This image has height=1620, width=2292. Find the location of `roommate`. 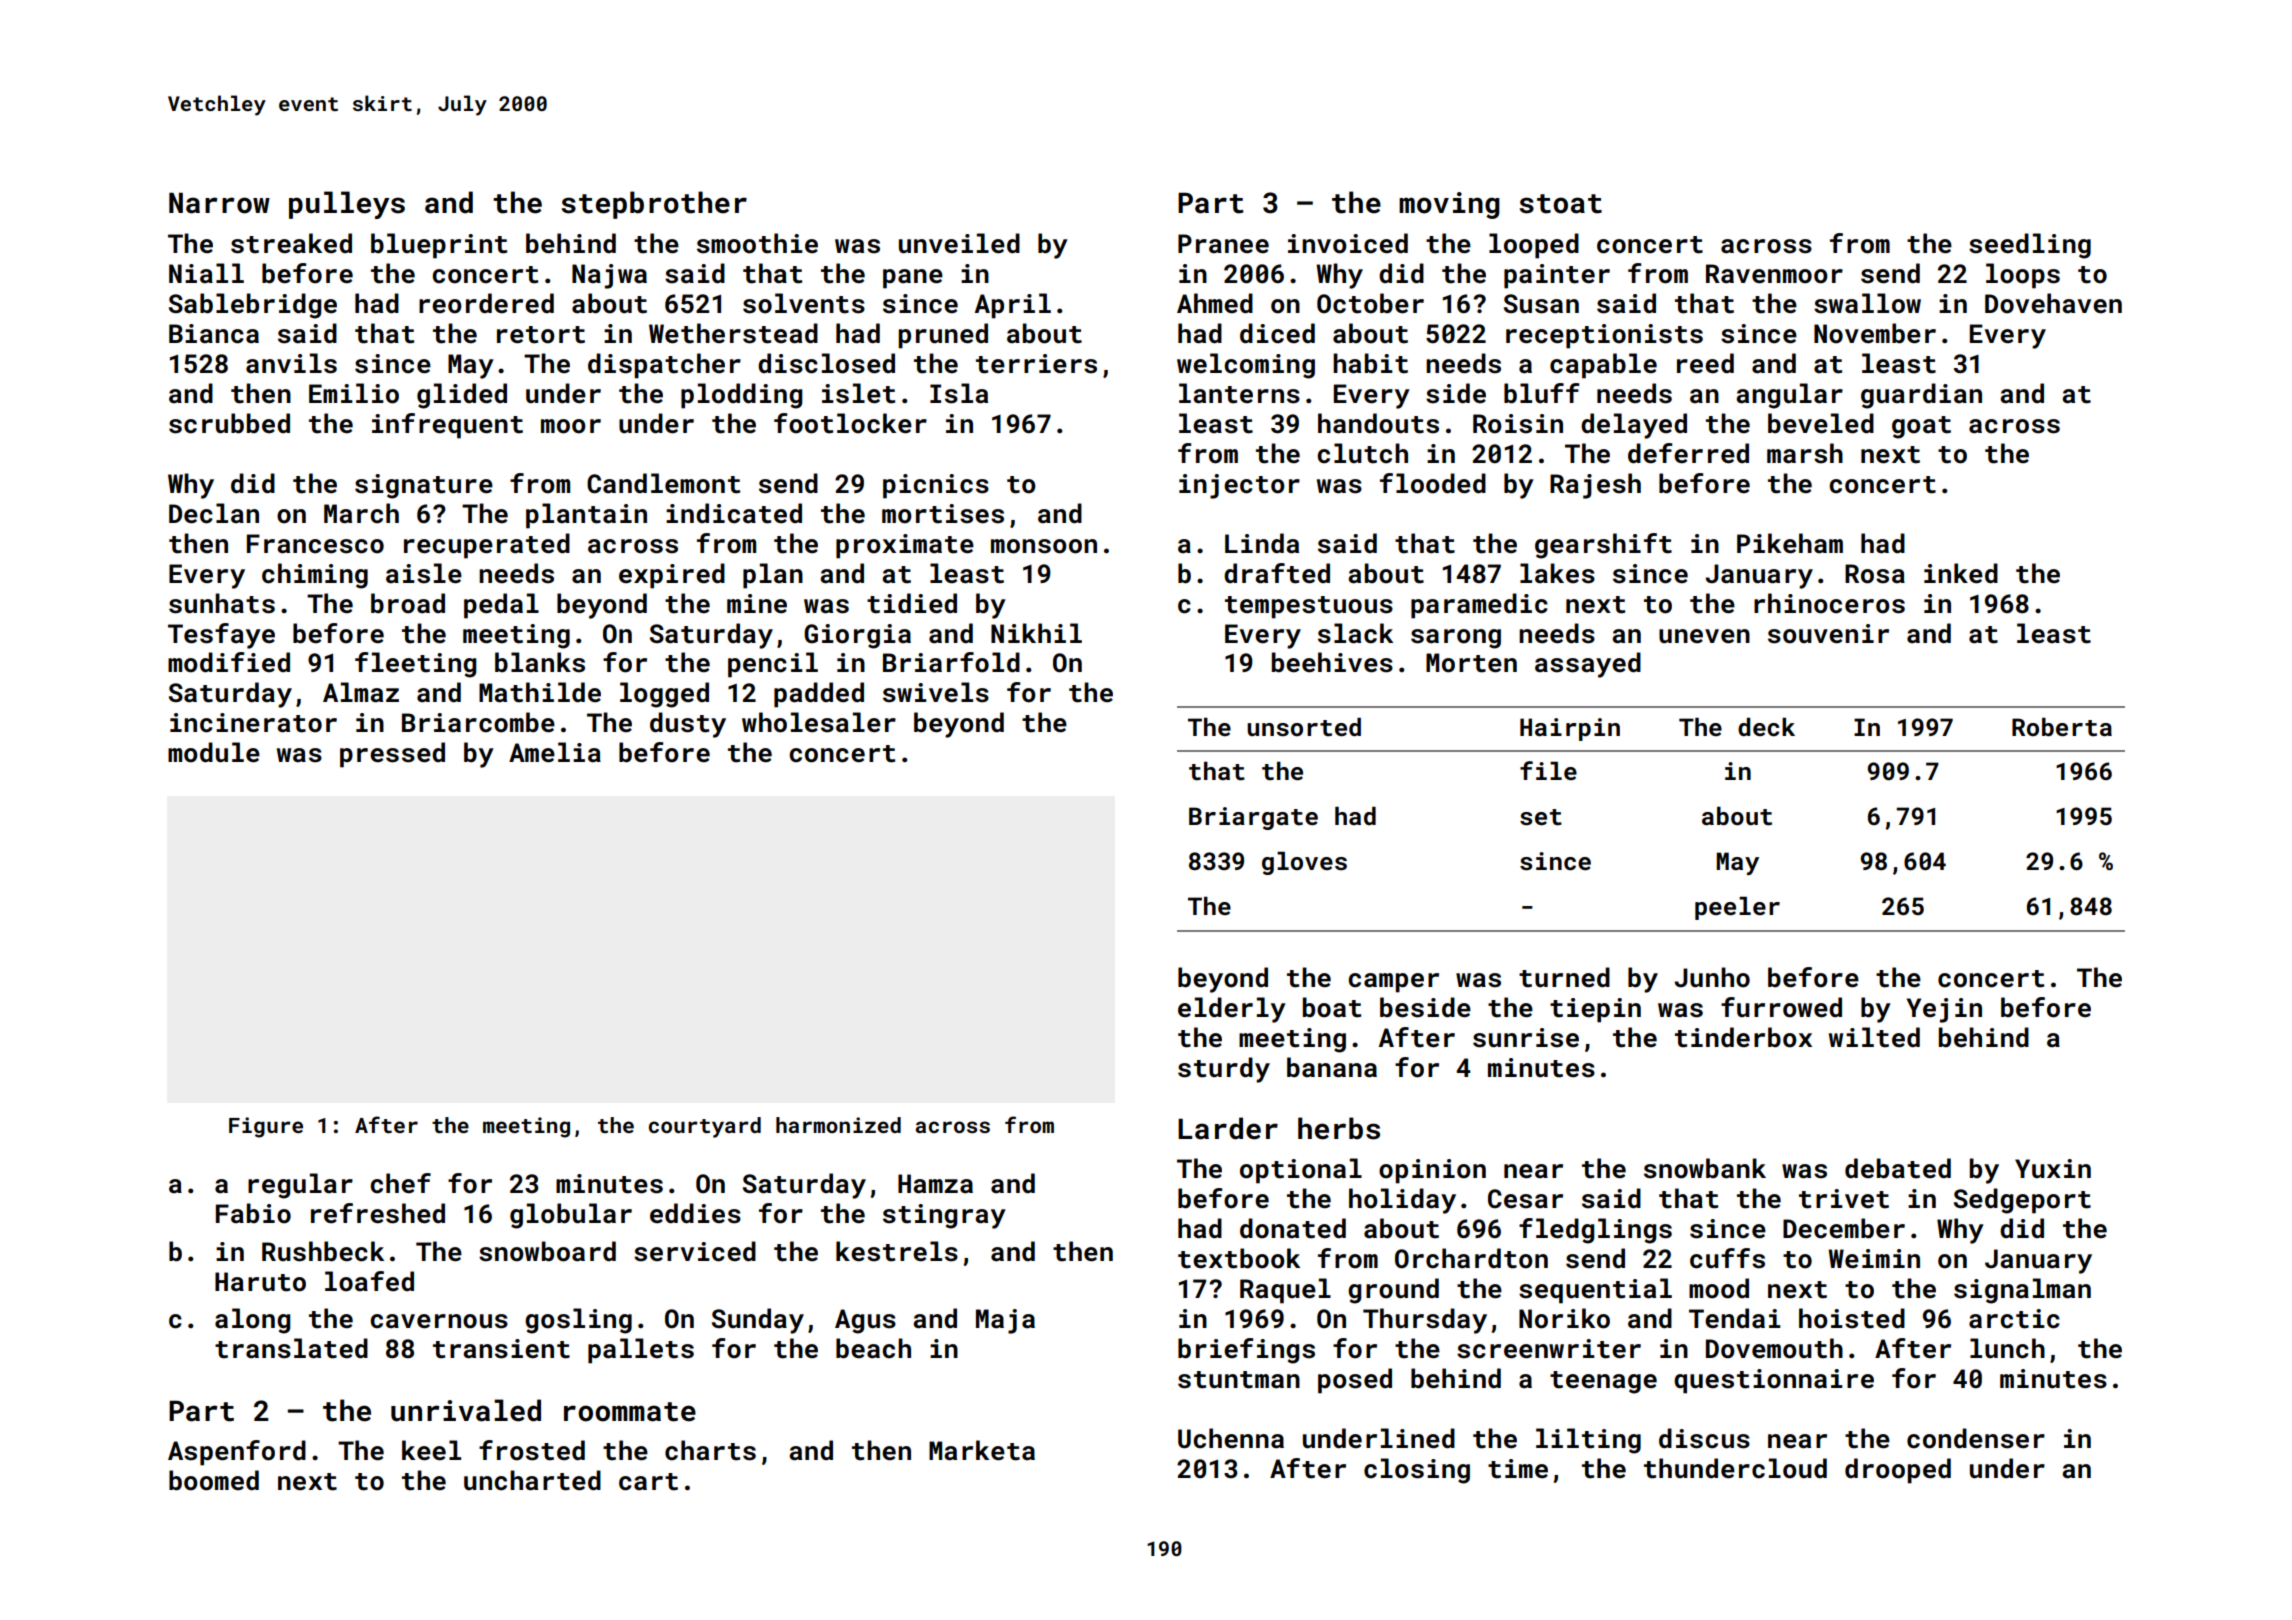

roommate is located at coordinates (630, 1412).
